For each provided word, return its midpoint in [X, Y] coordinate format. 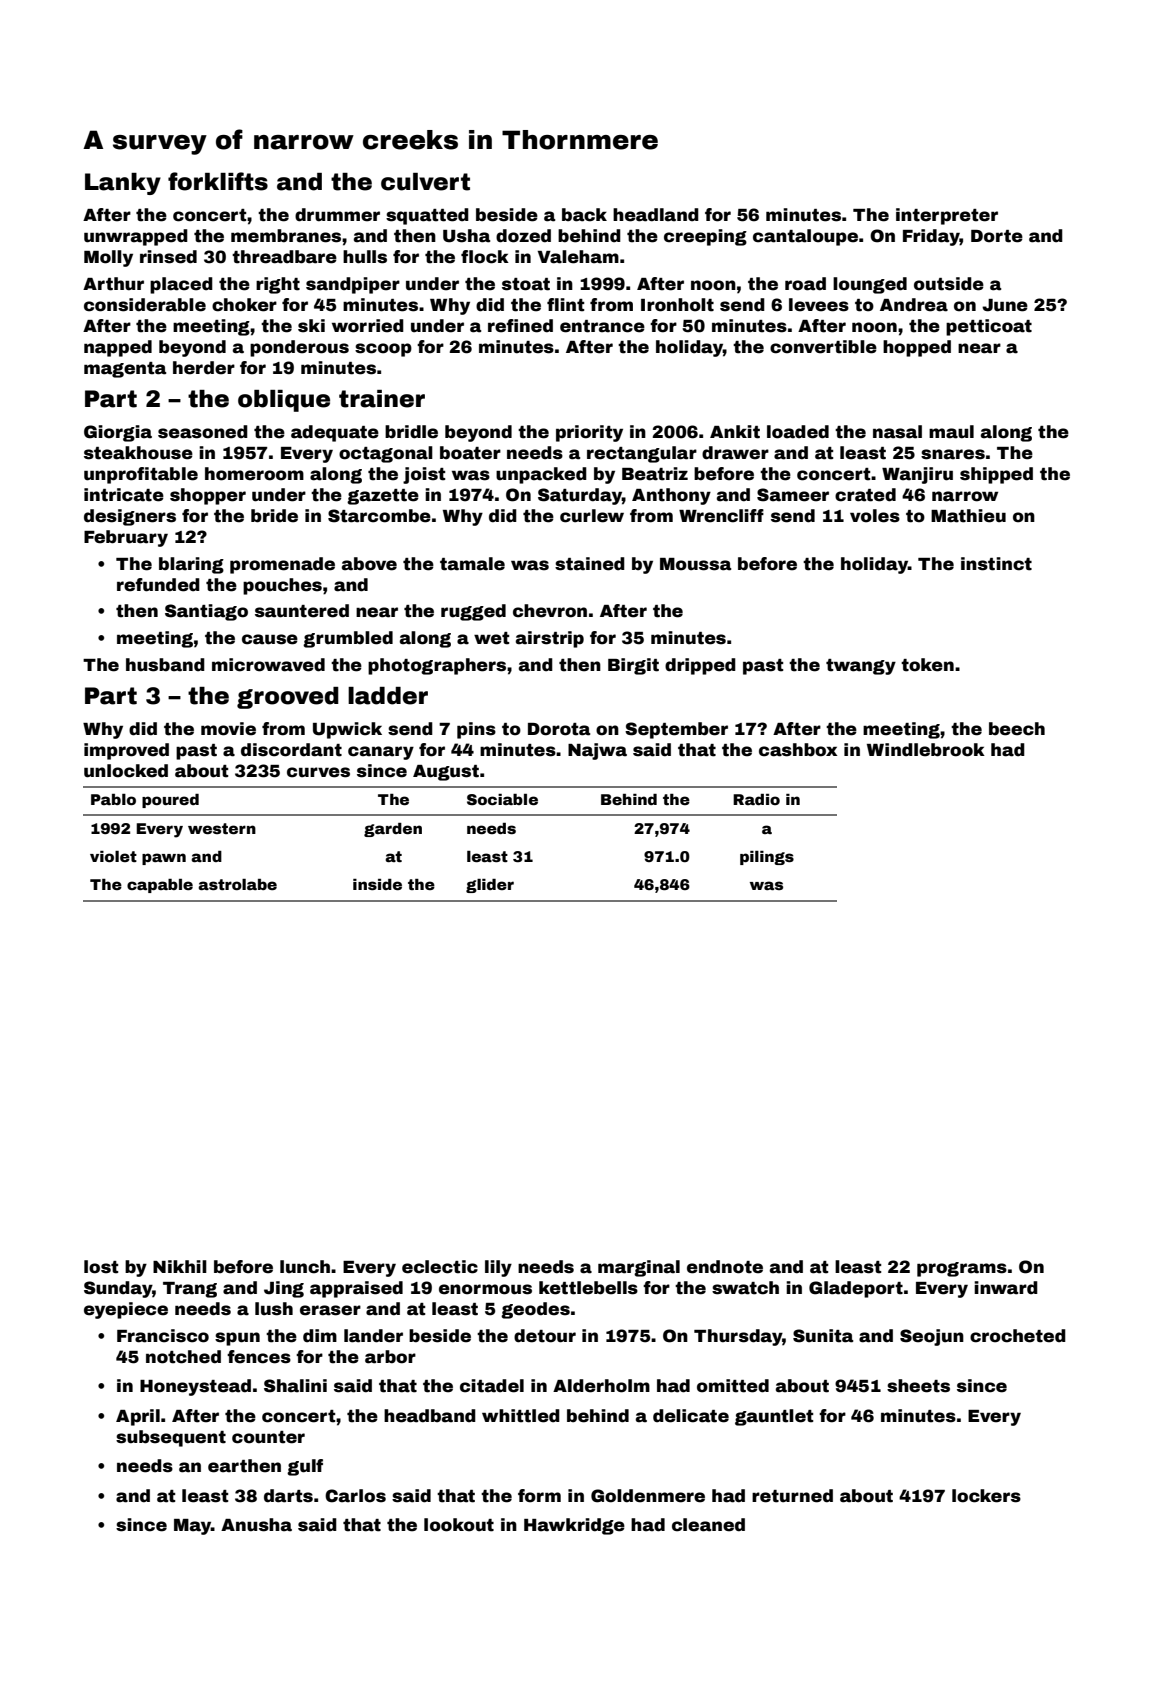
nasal [897, 432]
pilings [767, 858]
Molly [108, 258]
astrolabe [237, 884]
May [192, 1527]
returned [792, 1496]
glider [490, 886]
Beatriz [655, 474]
